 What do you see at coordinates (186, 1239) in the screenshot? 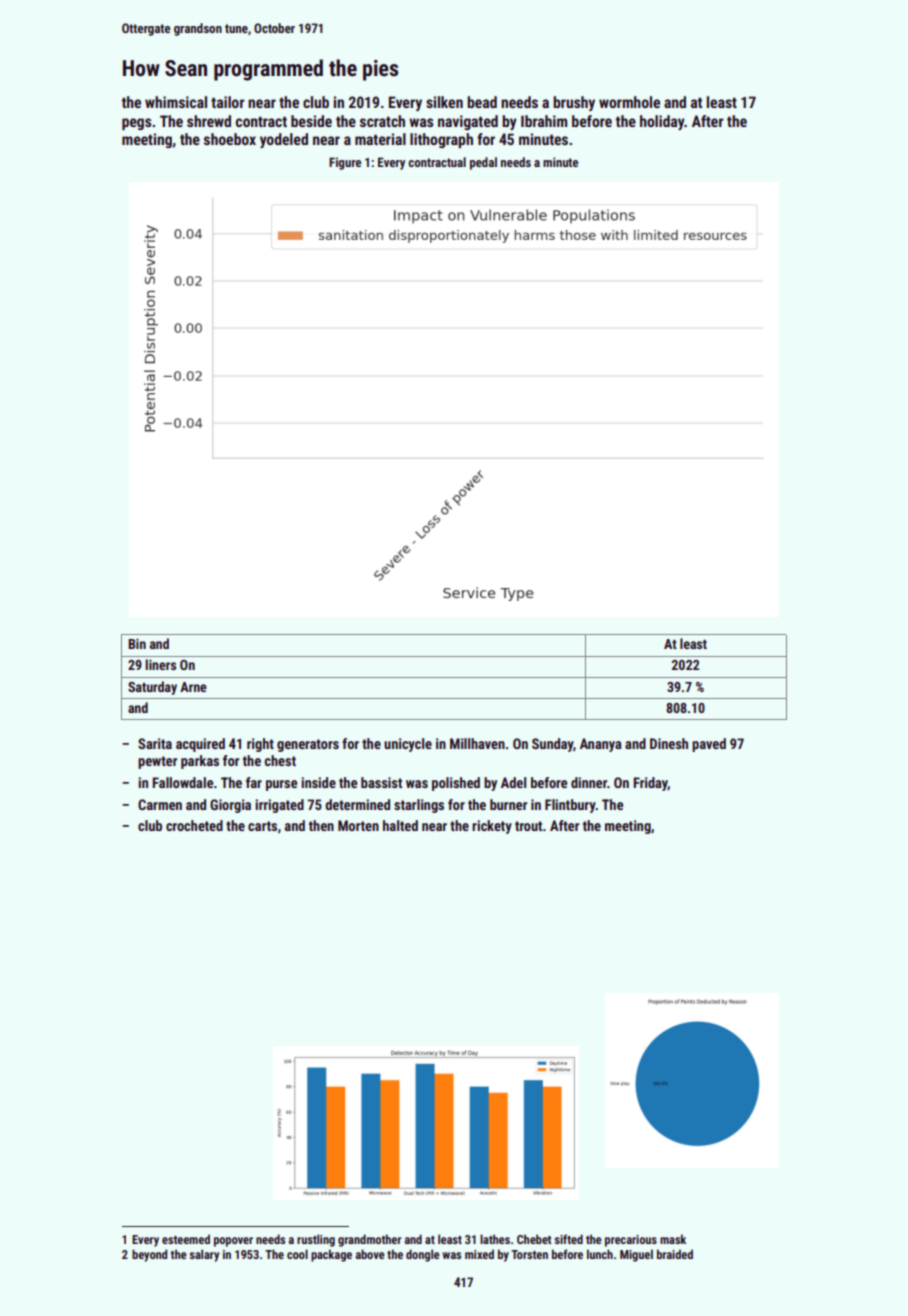
I see `esteemed` at bounding box center [186, 1239].
